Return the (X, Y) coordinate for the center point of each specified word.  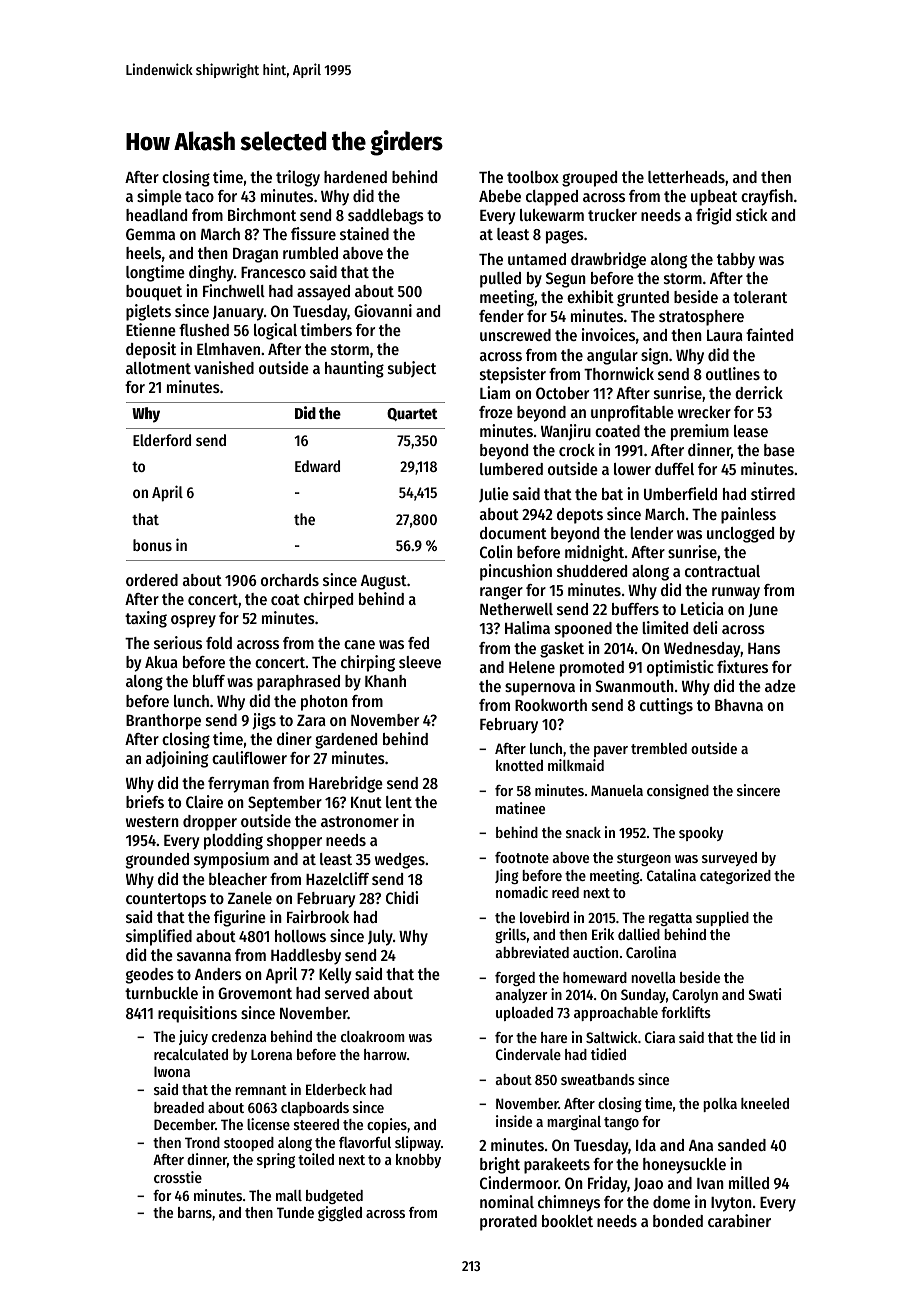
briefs (145, 801)
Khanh (385, 681)
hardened (355, 177)
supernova (540, 689)
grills (510, 935)
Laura (725, 335)
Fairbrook (318, 916)
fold (219, 643)
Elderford (162, 440)
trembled (659, 748)
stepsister (513, 375)
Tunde (295, 1212)
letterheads (686, 177)
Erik (603, 934)
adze (780, 686)
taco (199, 196)
